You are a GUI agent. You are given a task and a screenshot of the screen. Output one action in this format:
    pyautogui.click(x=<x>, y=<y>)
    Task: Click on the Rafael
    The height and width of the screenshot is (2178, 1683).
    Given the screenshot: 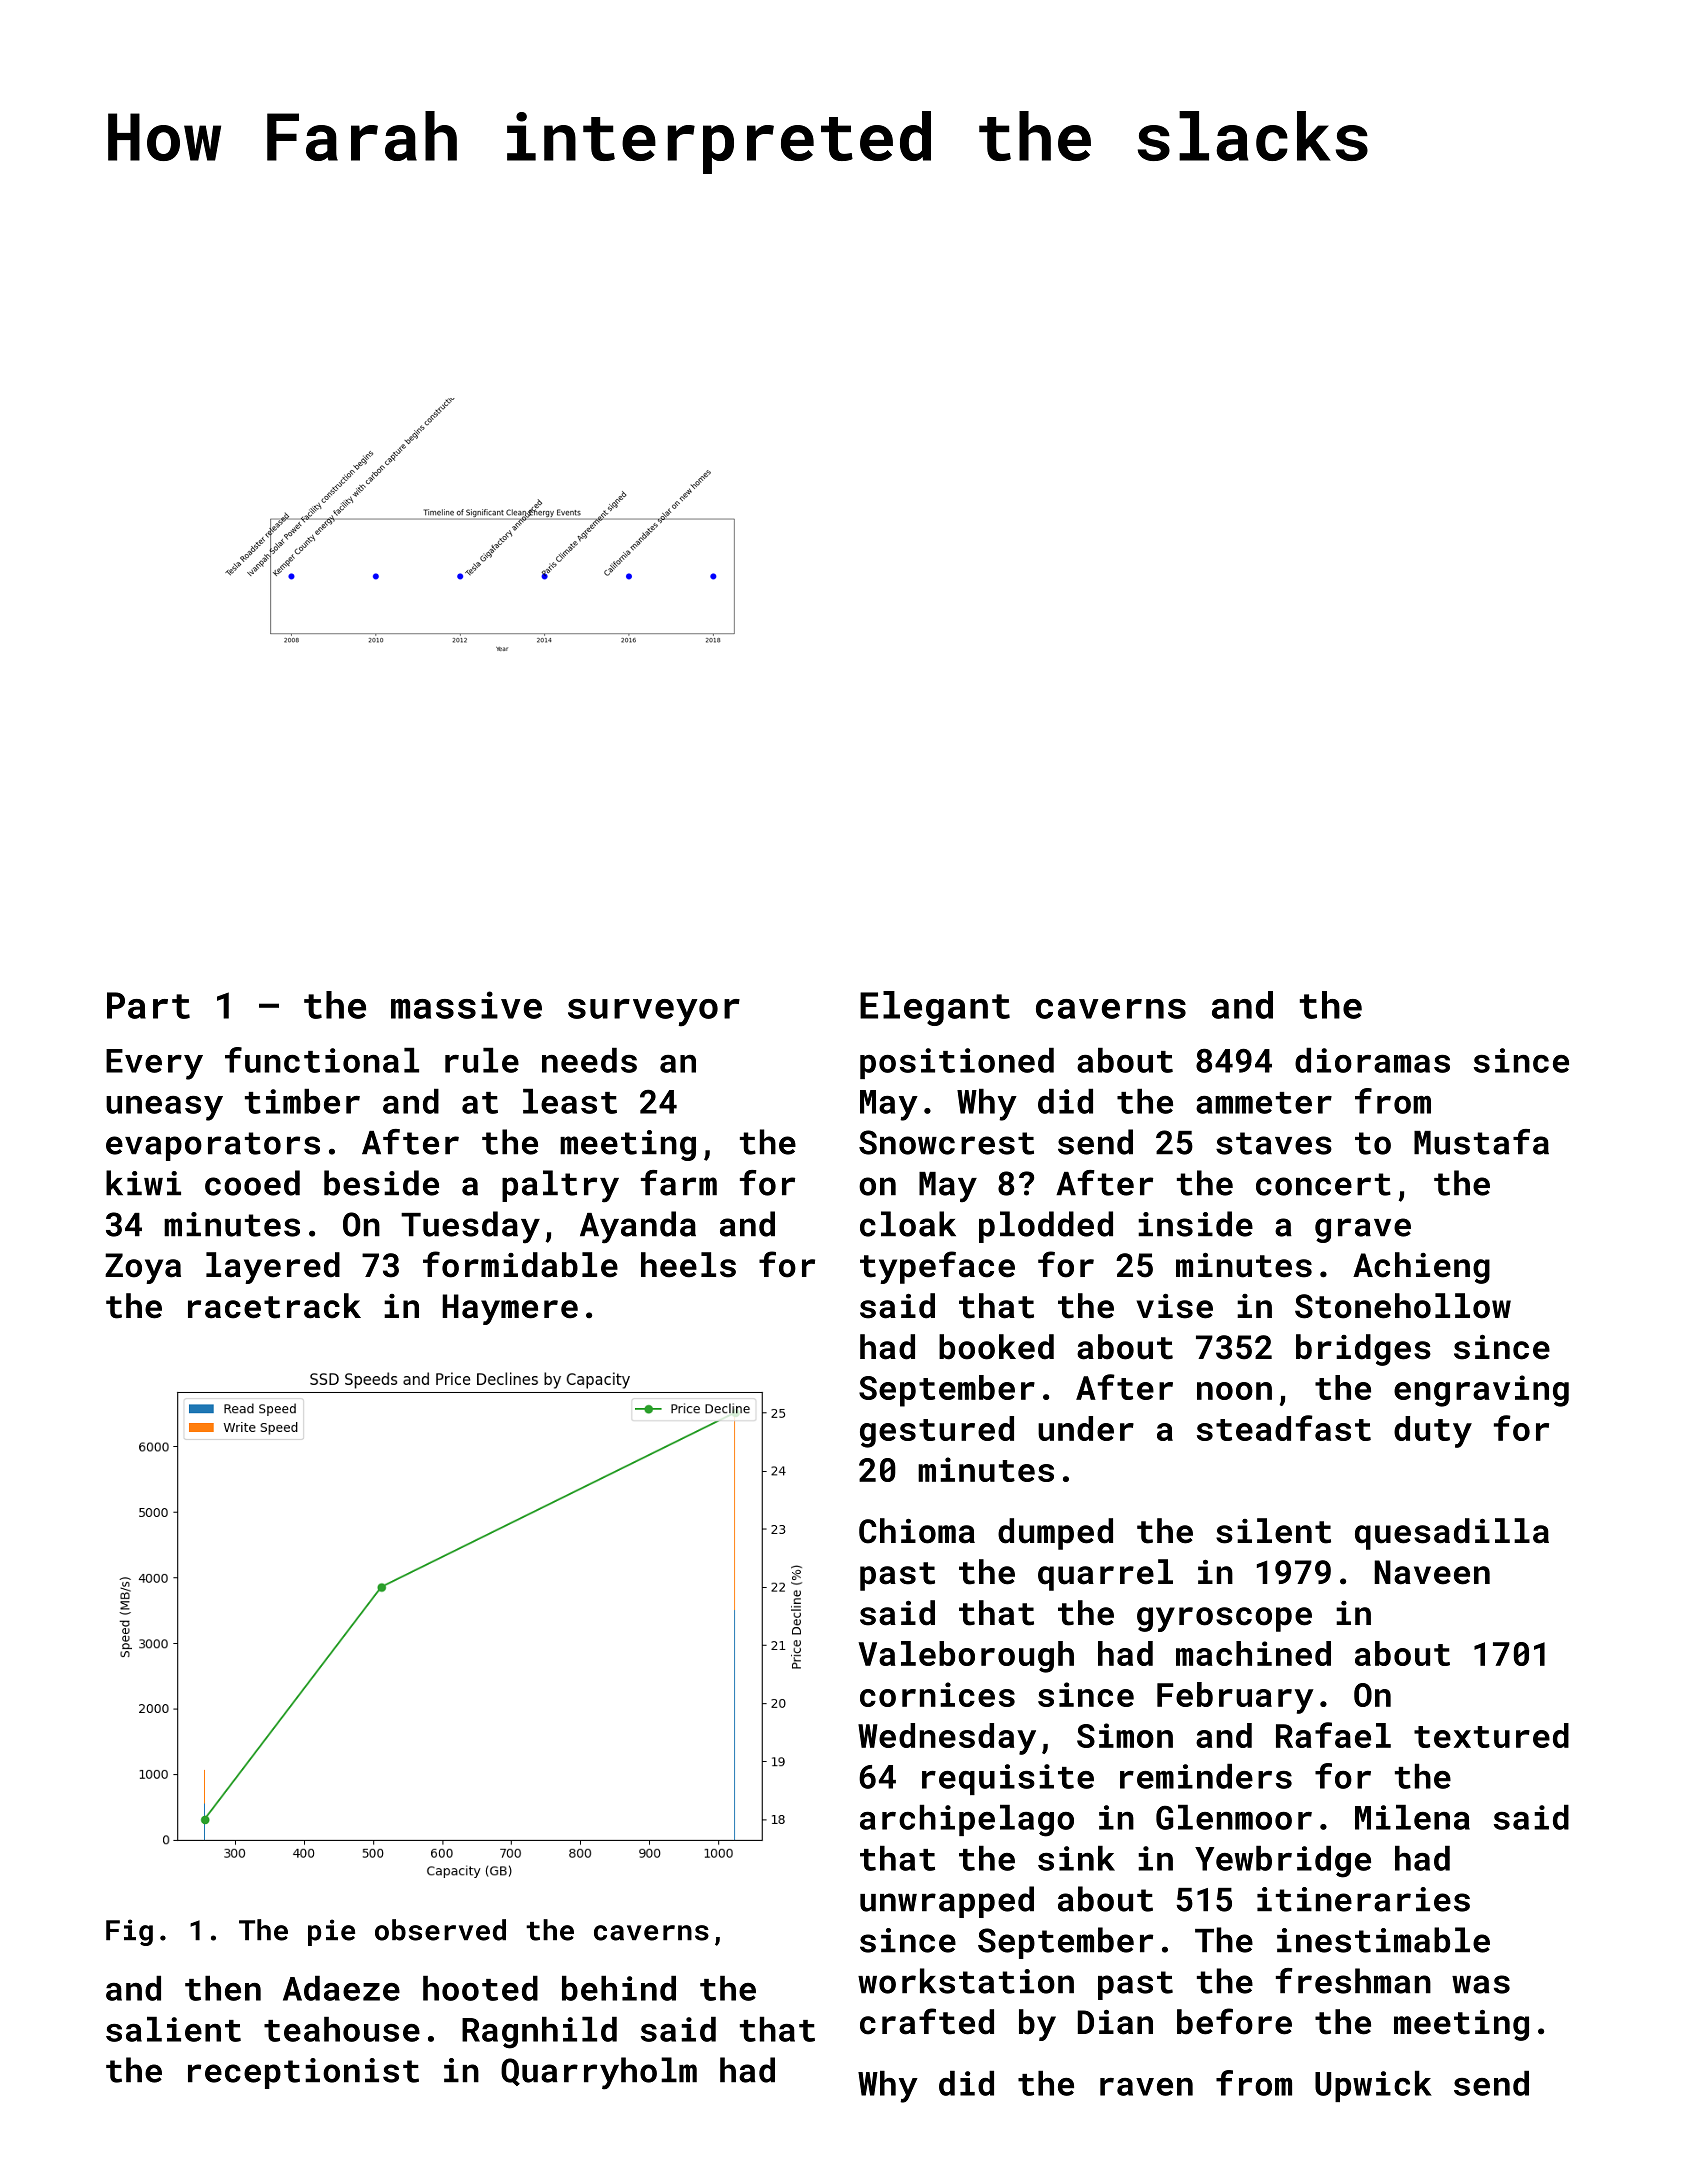 What is the action you would take?
    pyautogui.click(x=1333, y=1735)
